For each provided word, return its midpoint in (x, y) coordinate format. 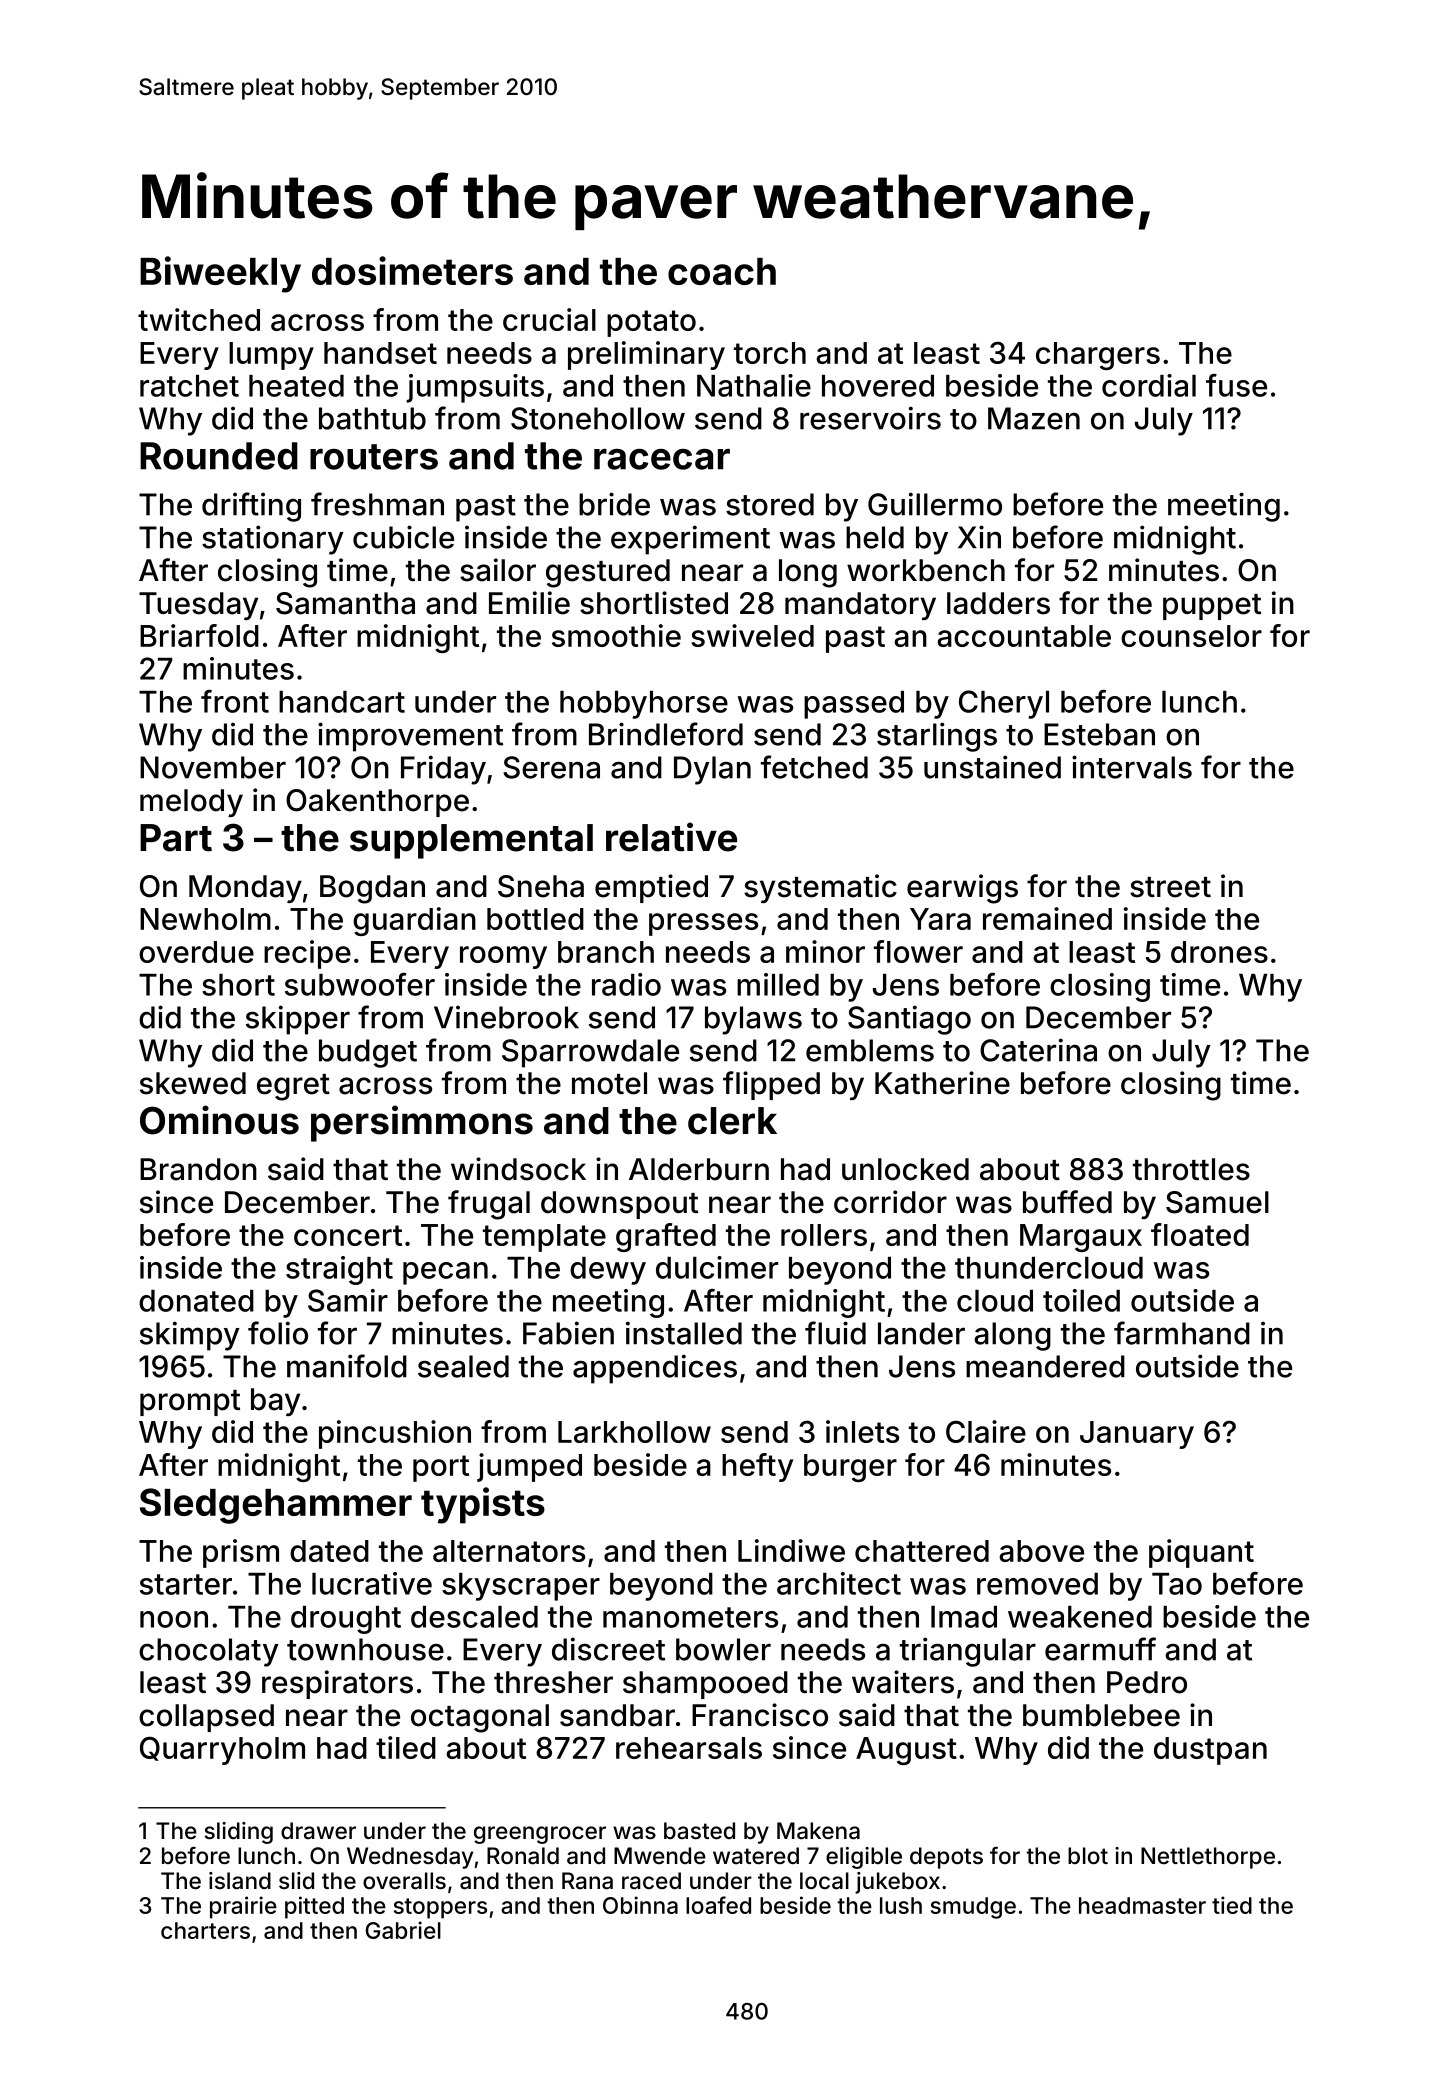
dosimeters (412, 270)
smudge (973, 1908)
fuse (1236, 385)
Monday (245, 889)
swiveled (752, 635)
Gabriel (403, 1930)
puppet (1212, 607)
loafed (718, 1905)
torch (770, 353)
